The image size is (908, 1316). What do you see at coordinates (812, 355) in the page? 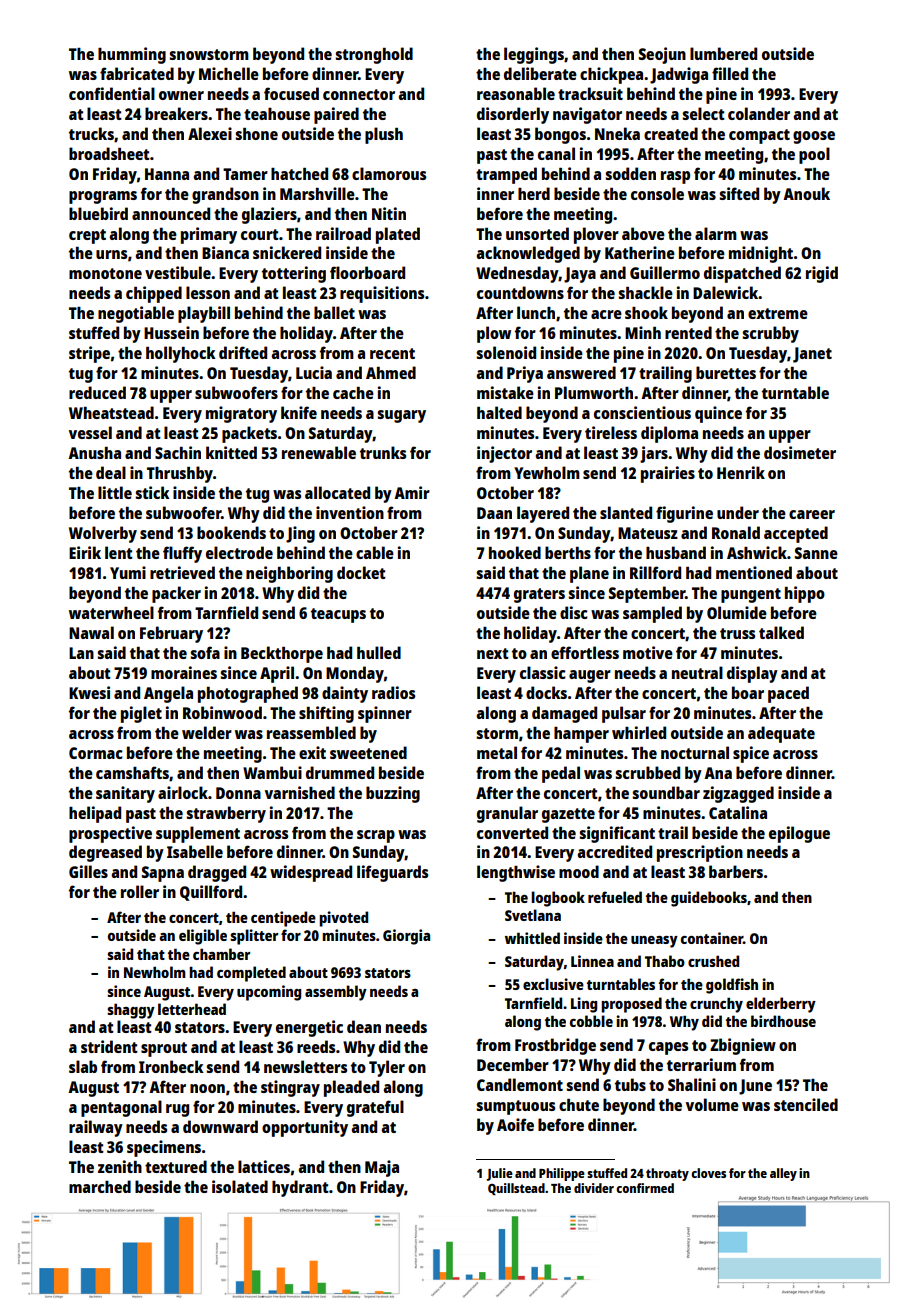
I see `Janet` at bounding box center [812, 355].
